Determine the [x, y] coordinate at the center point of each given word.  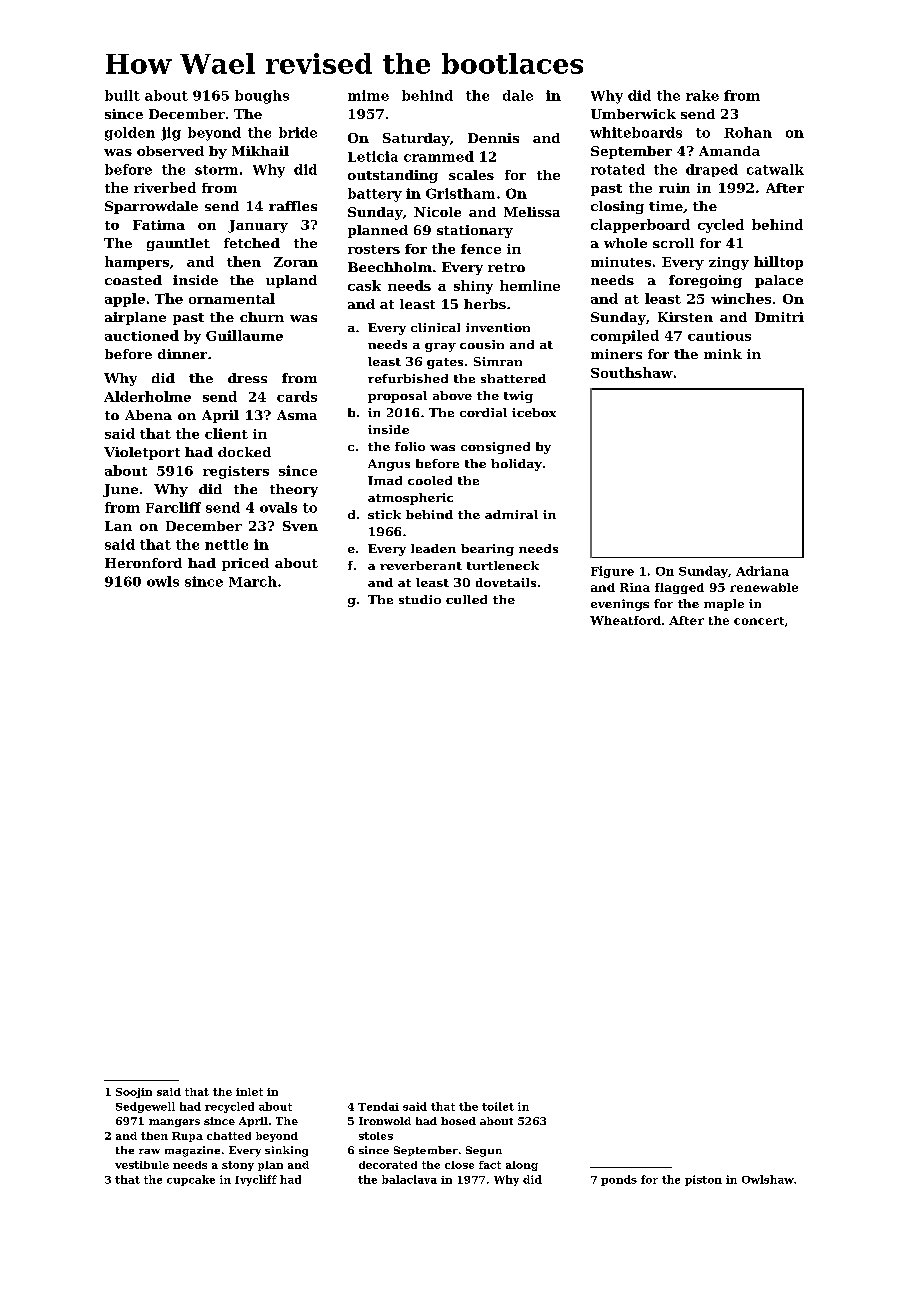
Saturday [416, 139]
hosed [458, 1121]
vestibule [142, 1165]
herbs [485, 304]
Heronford [143, 563]
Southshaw [632, 372]
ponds [619, 1180]
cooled [430, 480]
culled [466, 599]
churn [262, 317]
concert [759, 621]
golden [130, 134]
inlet [249, 1092]
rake [702, 95]
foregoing [705, 281]
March [253, 581]
